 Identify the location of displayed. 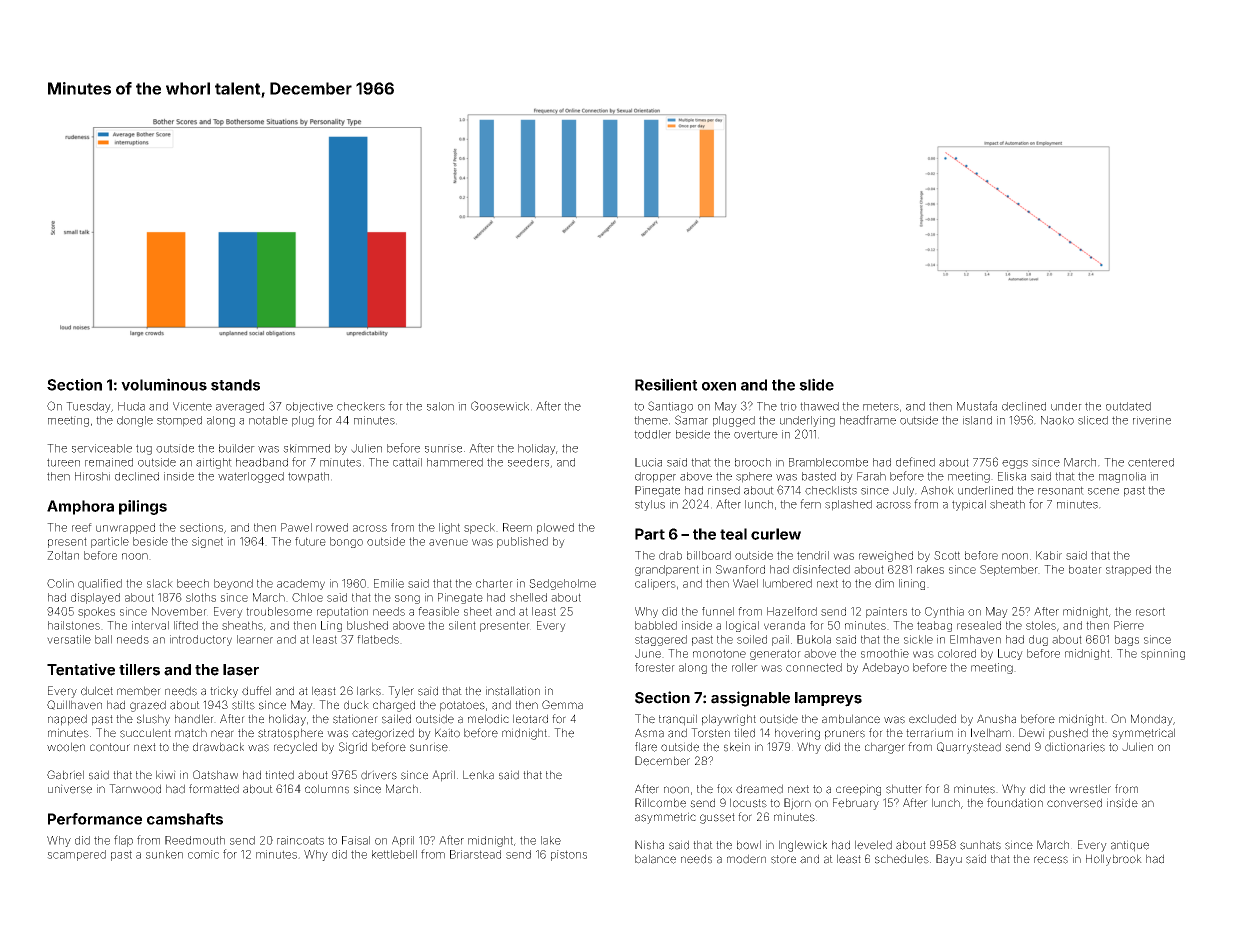
(95, 598).
